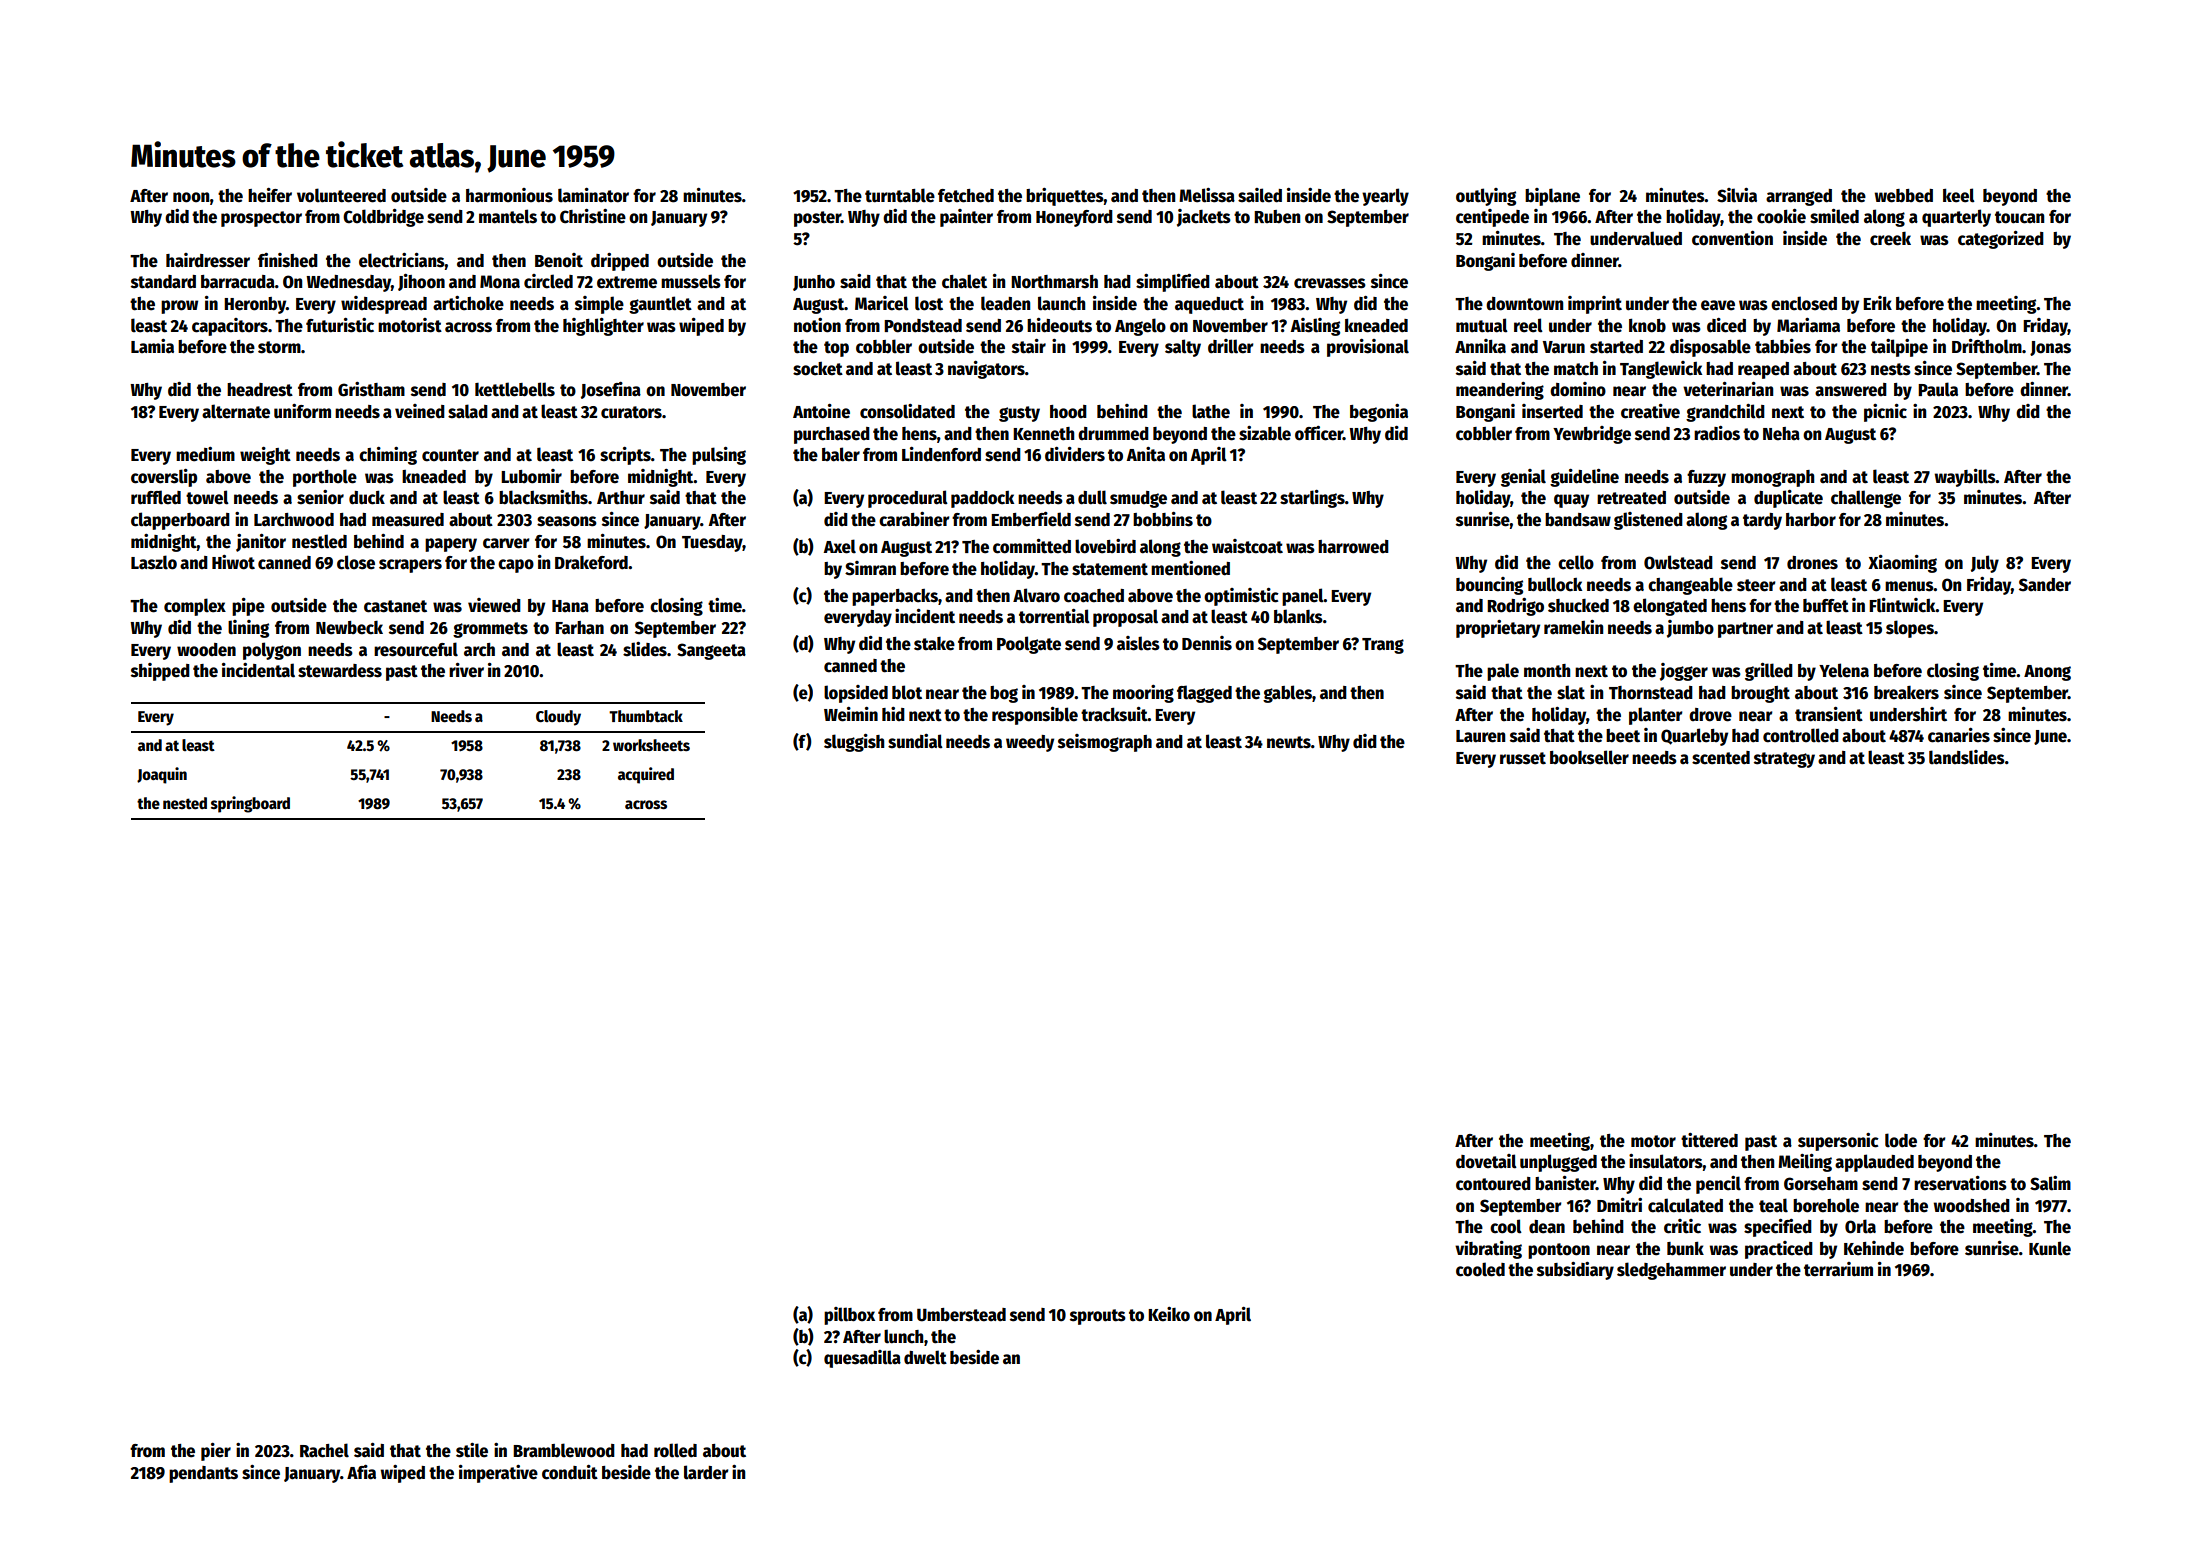 The height and width of the screenshot is (1557, 2202). What do you see at coordinates (509, 195) in the screenshot?
I see `harmonious` at bounding box center [509, 195].
